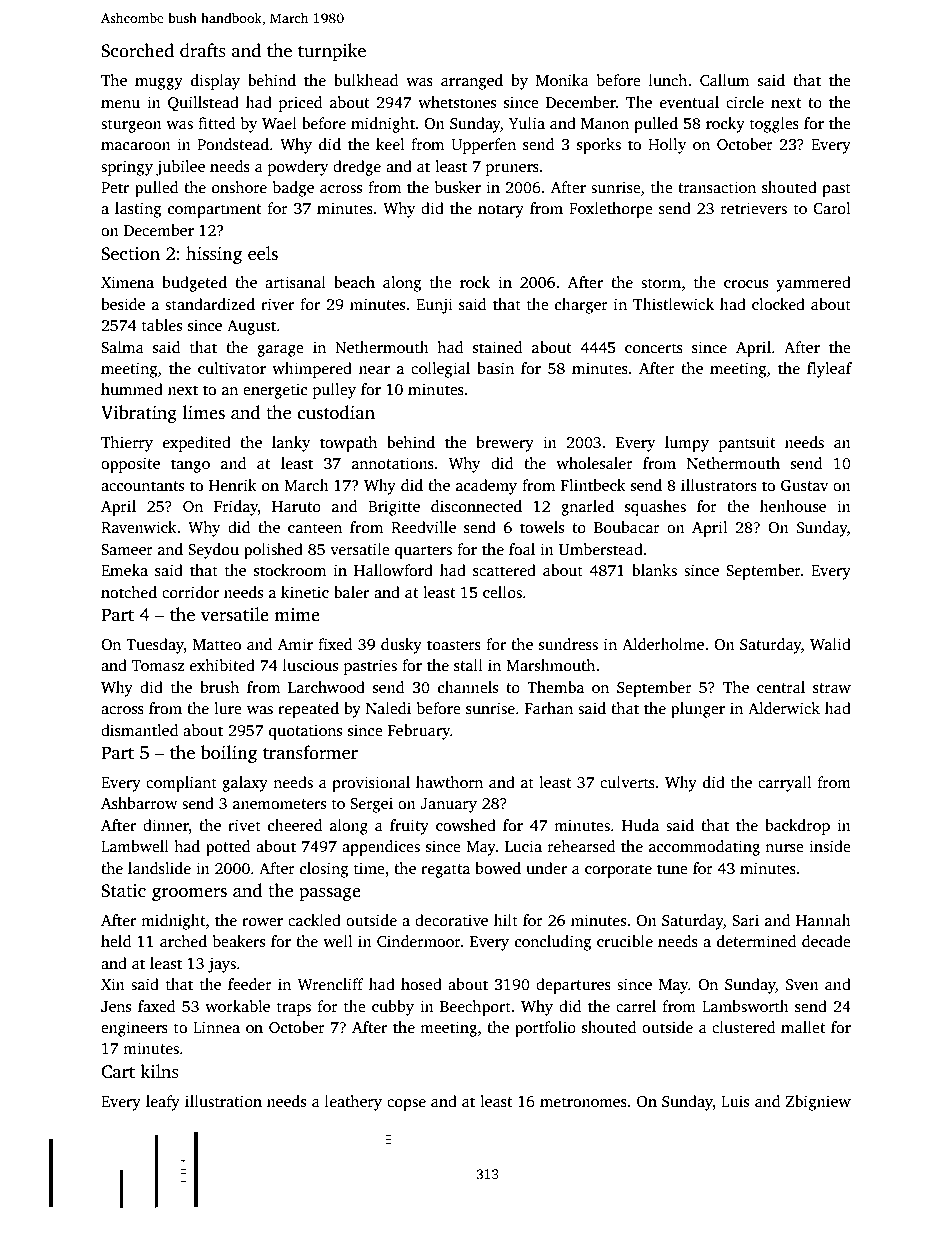 The height and width of the image is (1233, 952). Describe the element at coordinates (137, 50) in the image. I see `Scorched` at that location.
